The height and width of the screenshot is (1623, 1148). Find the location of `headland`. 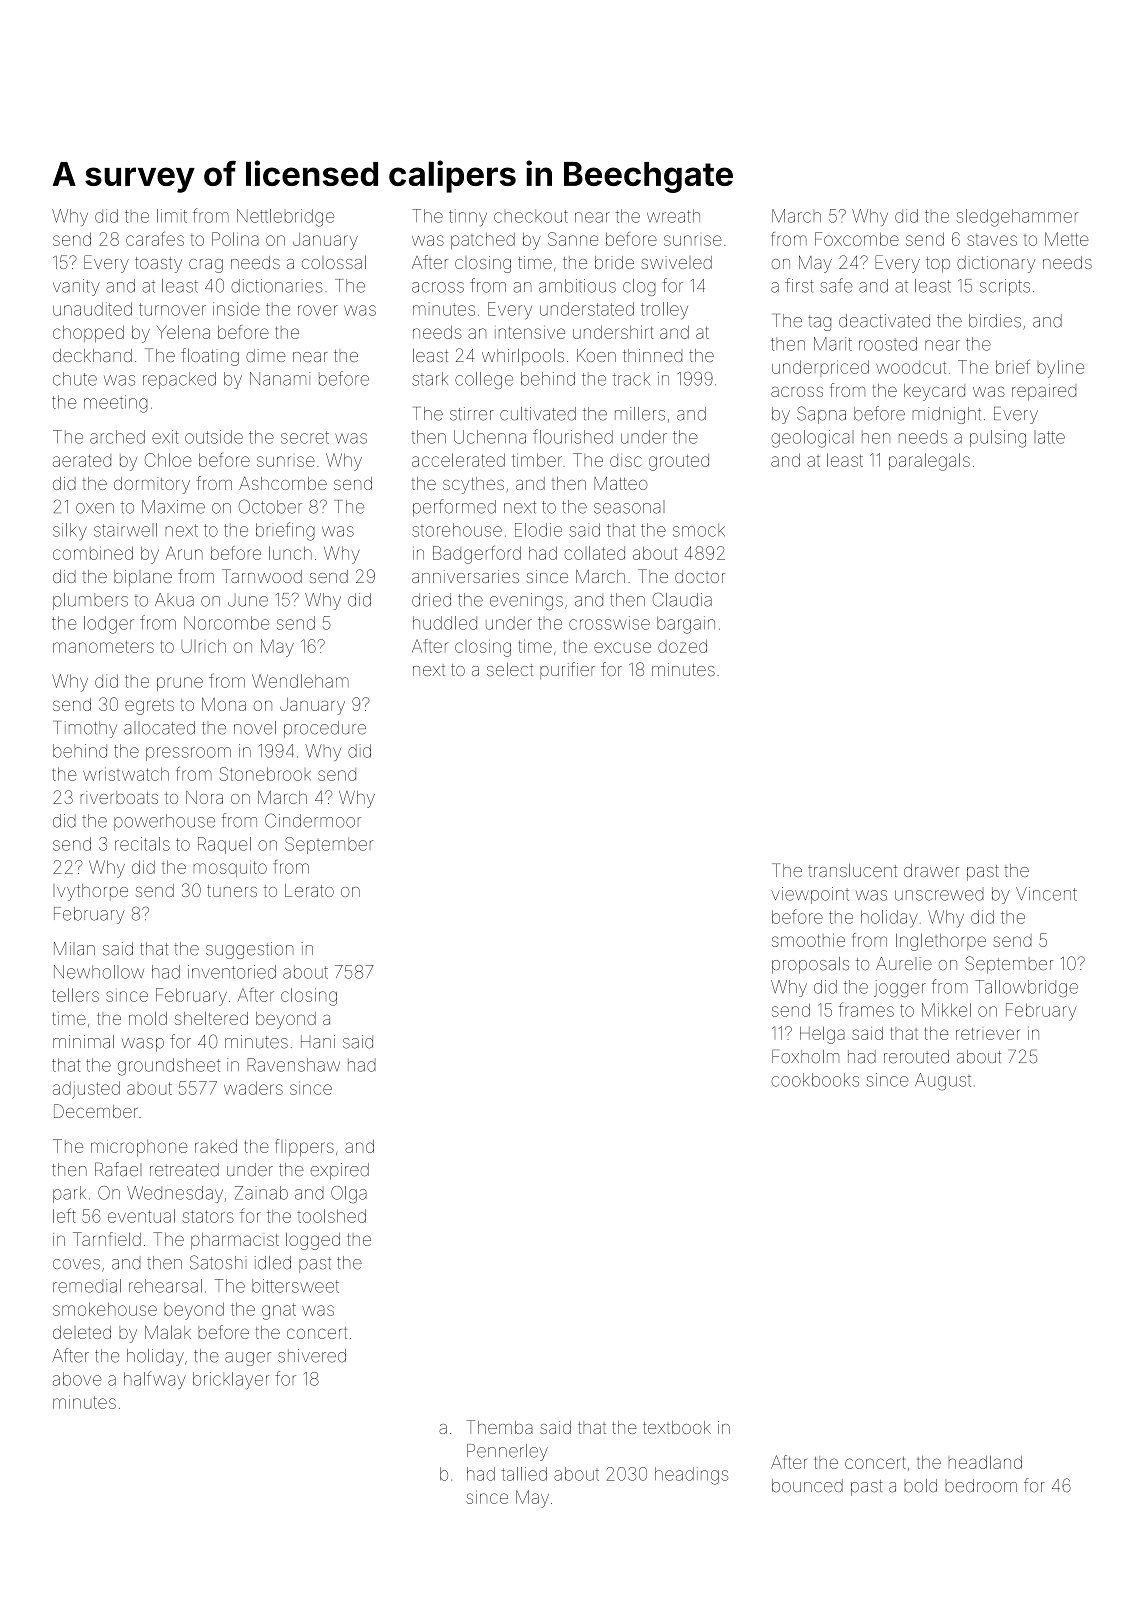

headland is located at coordinates (985, 1462).
